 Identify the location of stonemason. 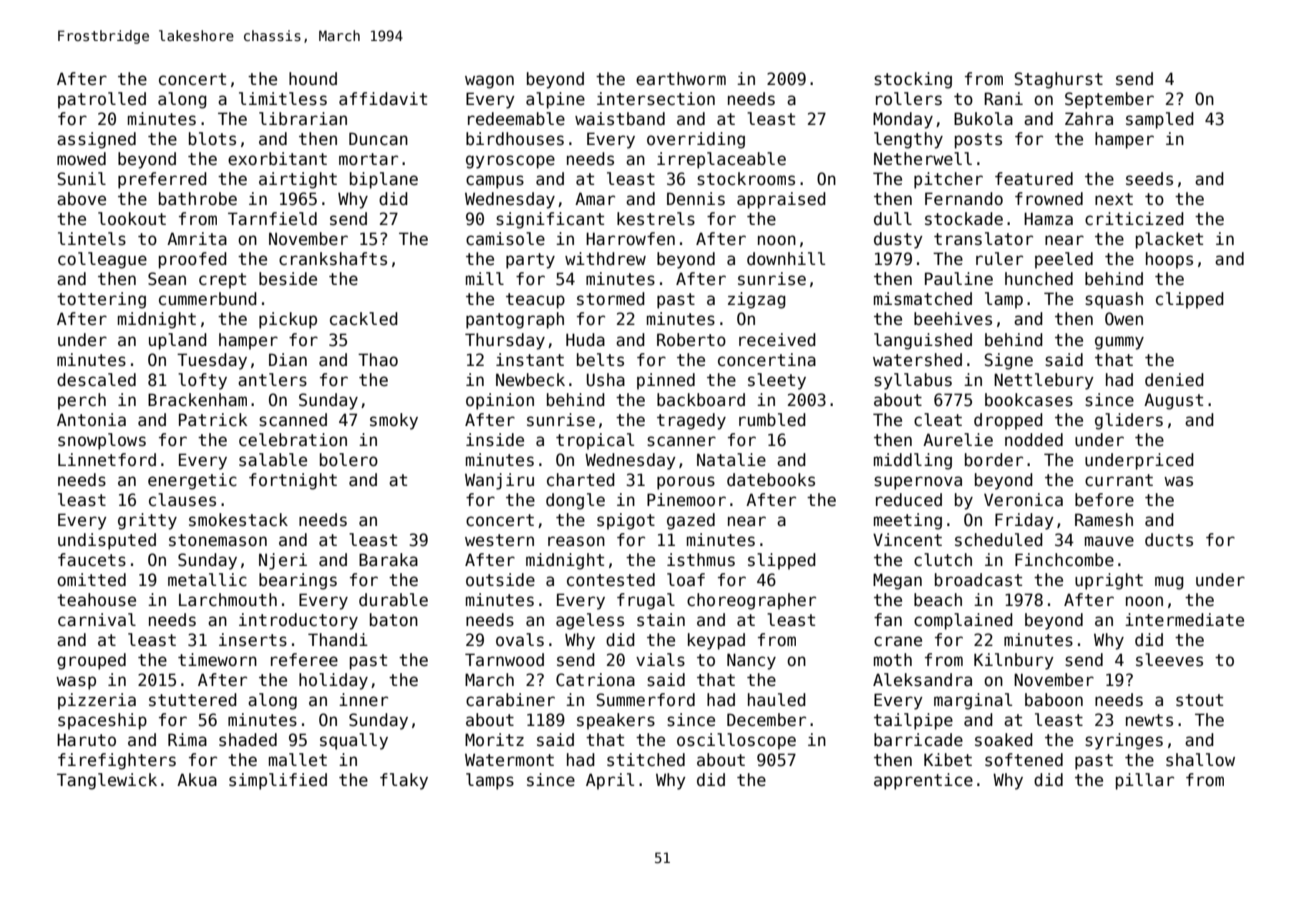
(218, 540).
